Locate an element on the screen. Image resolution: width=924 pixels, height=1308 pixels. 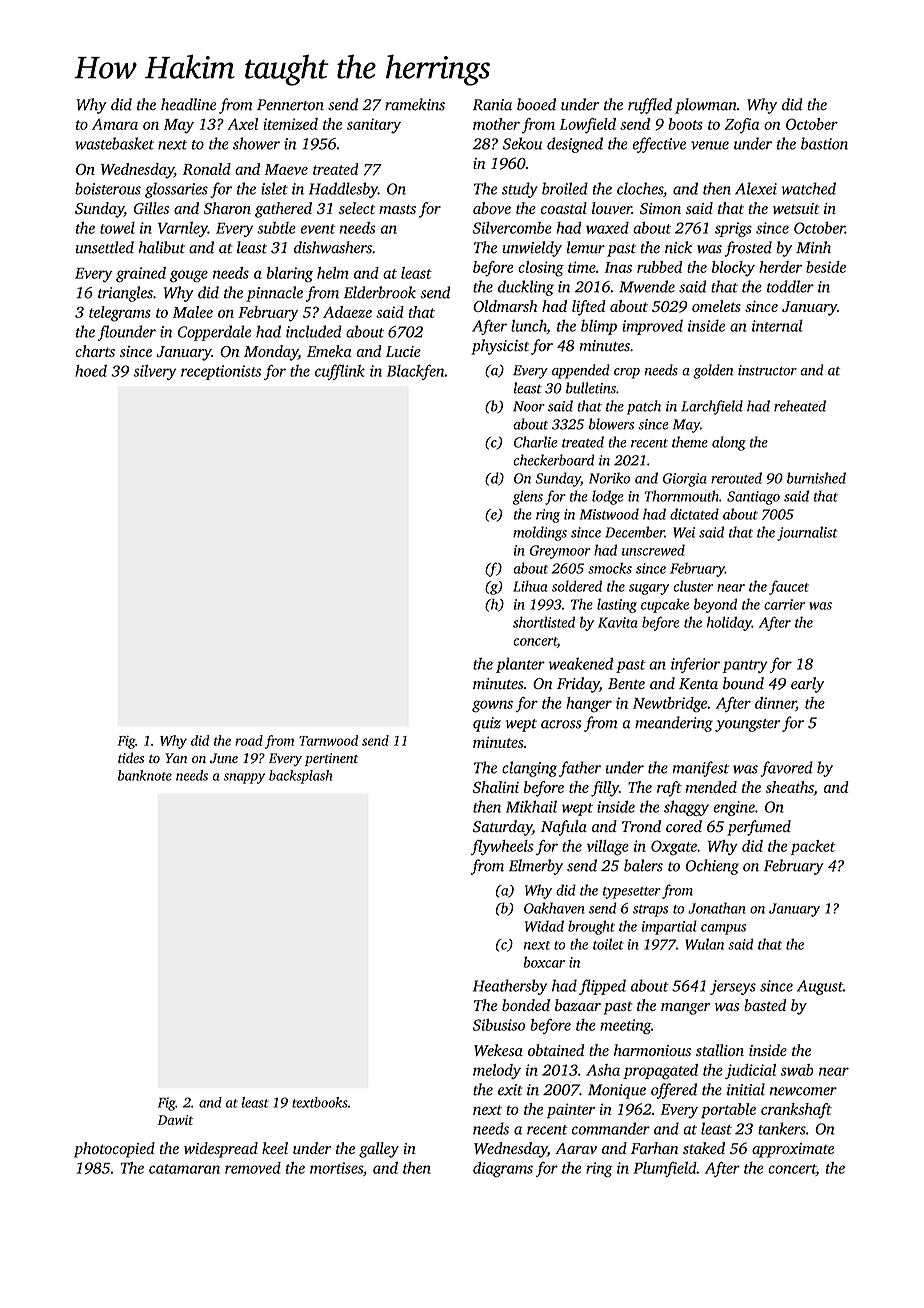
banknote is located at coordinates (145, 775).
